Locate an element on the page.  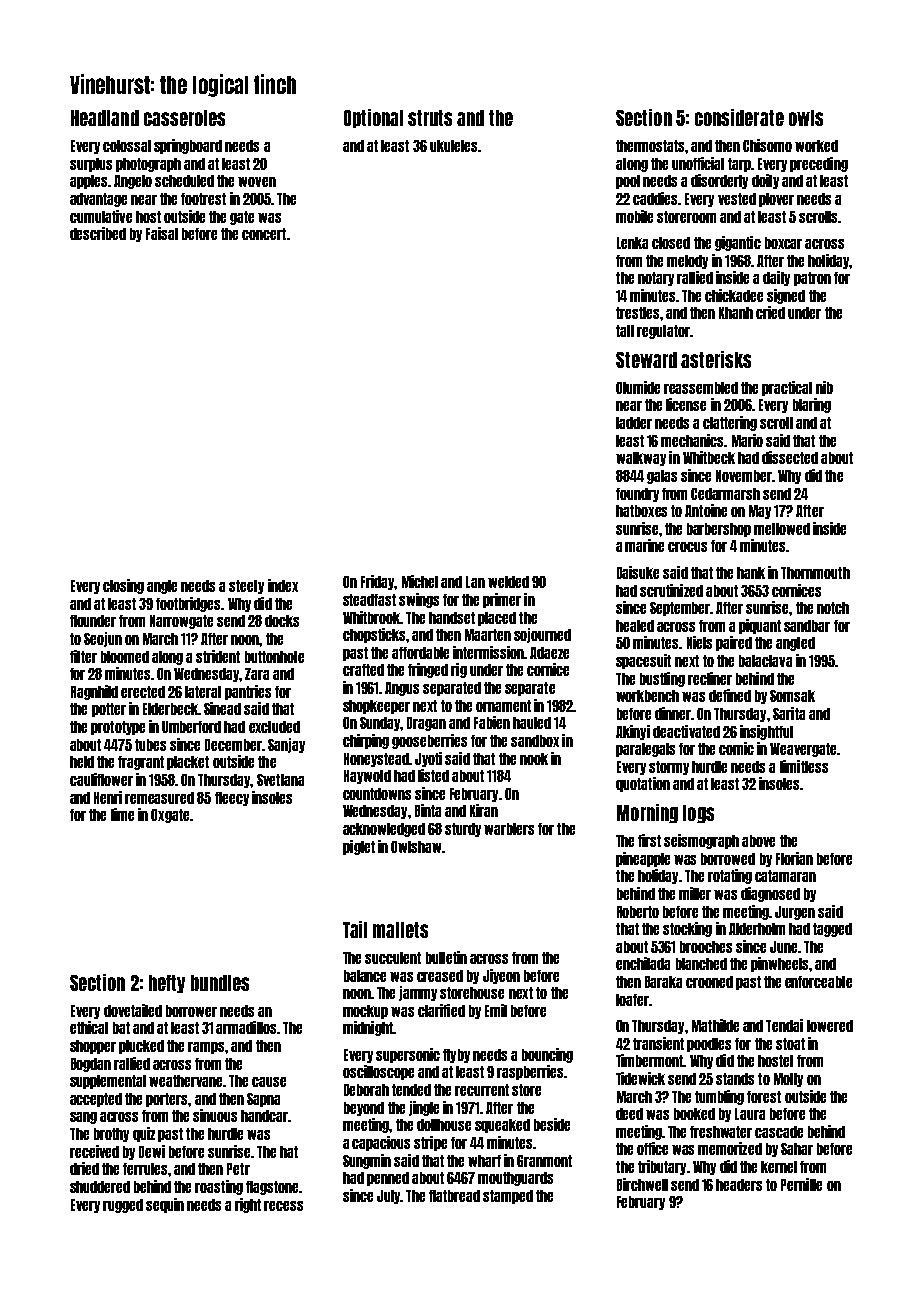
boxcar is located at coordinates (783, 243).
